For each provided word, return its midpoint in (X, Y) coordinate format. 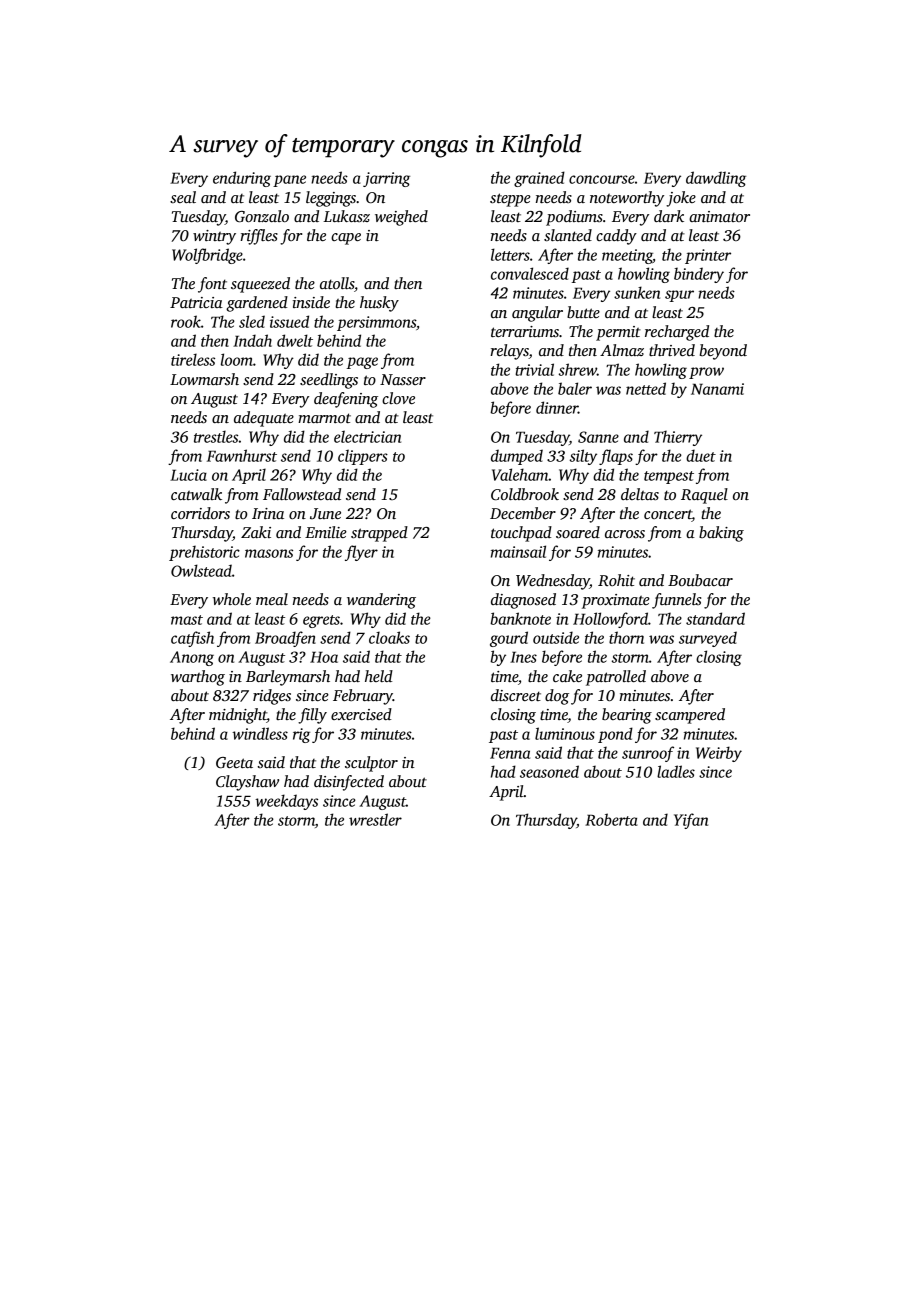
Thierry (678, 438)
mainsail (518, 551)
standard (715, 618)
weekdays (286, 802)
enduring (242, 179)
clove (398, 398)
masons (269, 553)
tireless (193, 359)
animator (719, 216)
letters (510, 254)
